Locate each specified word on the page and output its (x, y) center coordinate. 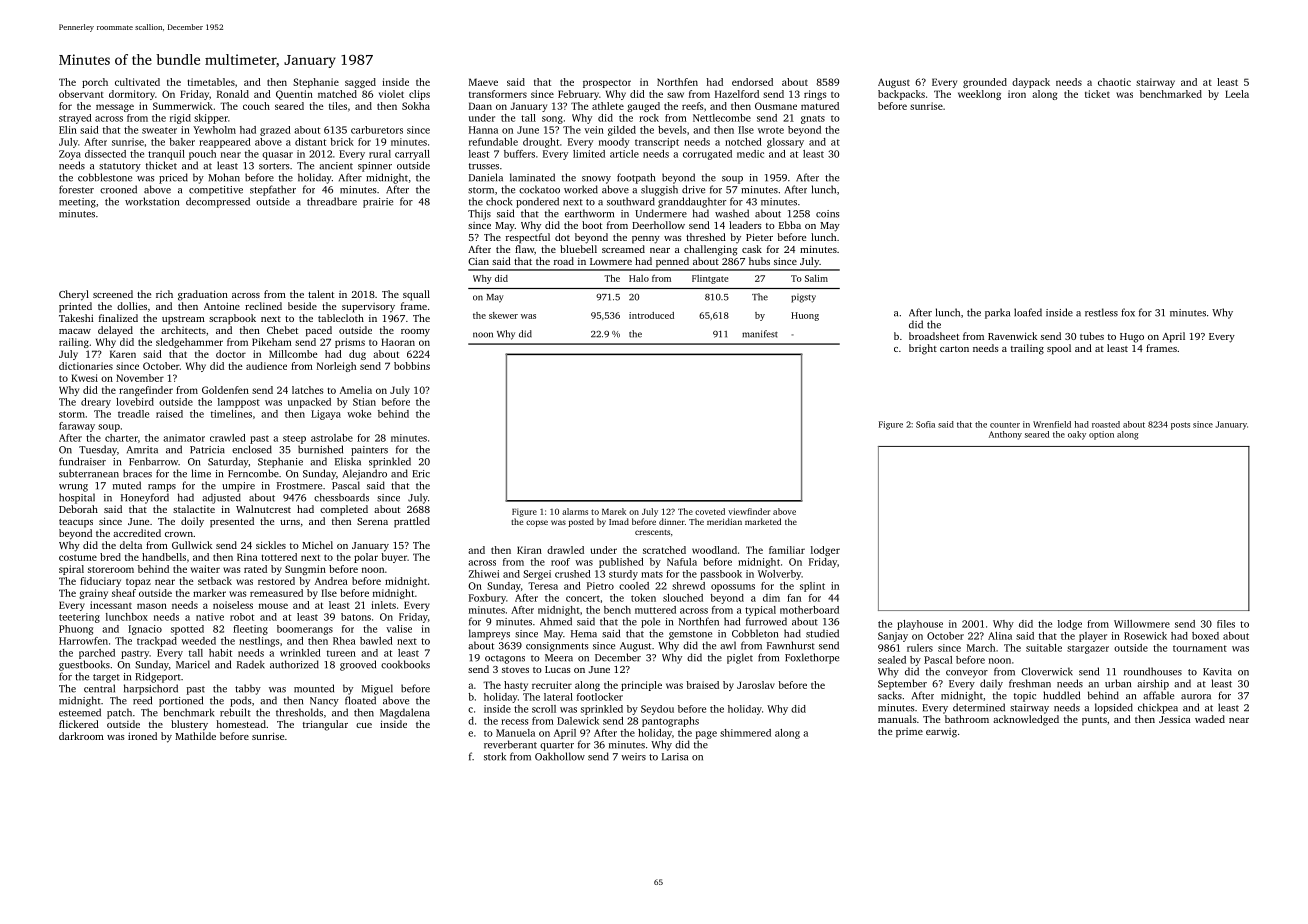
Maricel (193, 664)
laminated (532, 177)
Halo (639, 278)
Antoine (222, 306)
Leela (1237, 94)
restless (1101, 312)
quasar (277, 156)
